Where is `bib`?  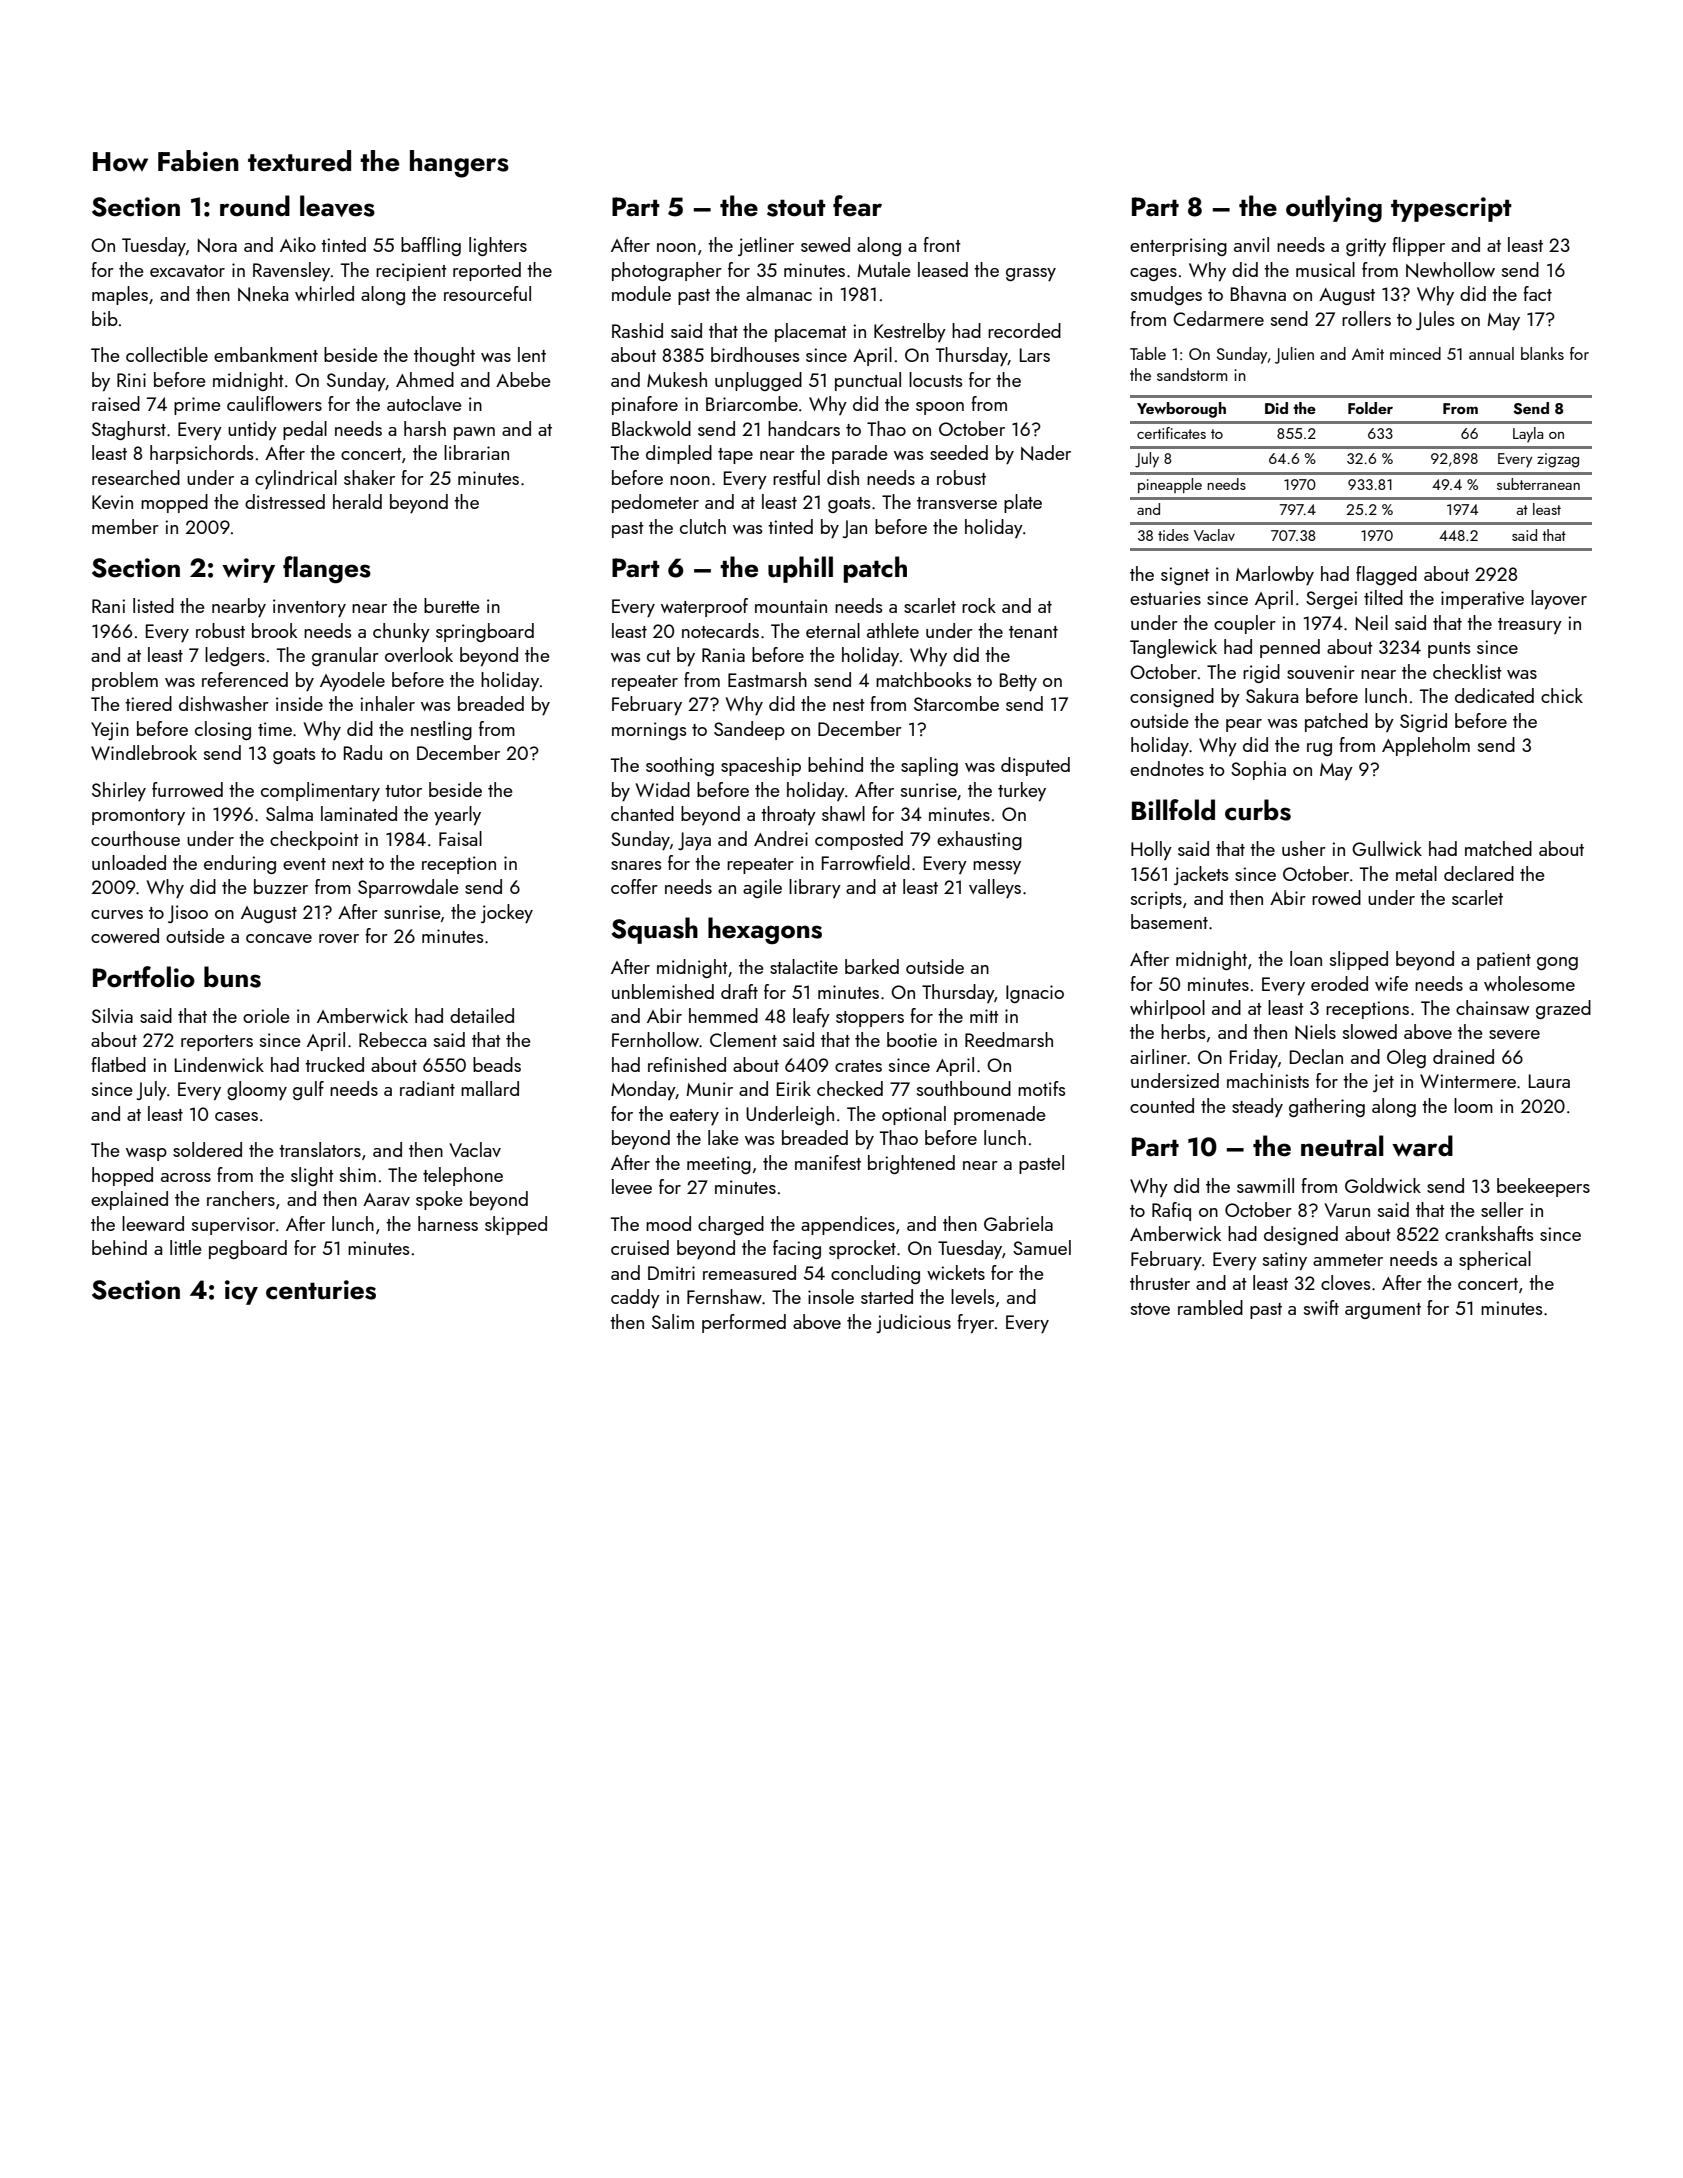 bib is located at coordinates (105, 318).
